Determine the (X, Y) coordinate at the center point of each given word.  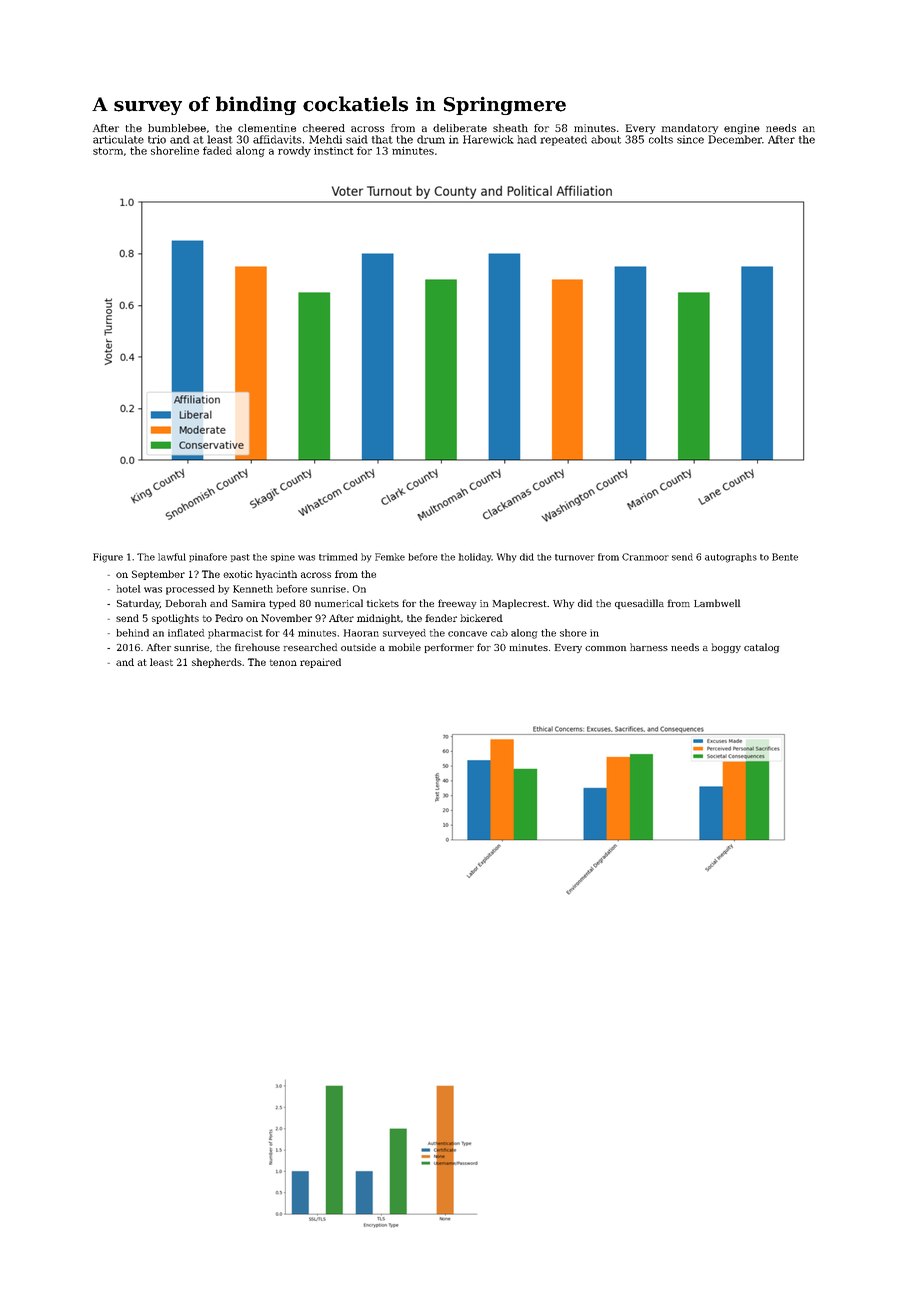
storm (108, 151)
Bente (785, 557)
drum (431, 139)
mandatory (690, 129)
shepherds (217, 663)
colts (661, 139)
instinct (334, 151)
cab (499, 633)
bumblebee (177, 128)
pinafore (208, 557)
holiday (475, 557)
